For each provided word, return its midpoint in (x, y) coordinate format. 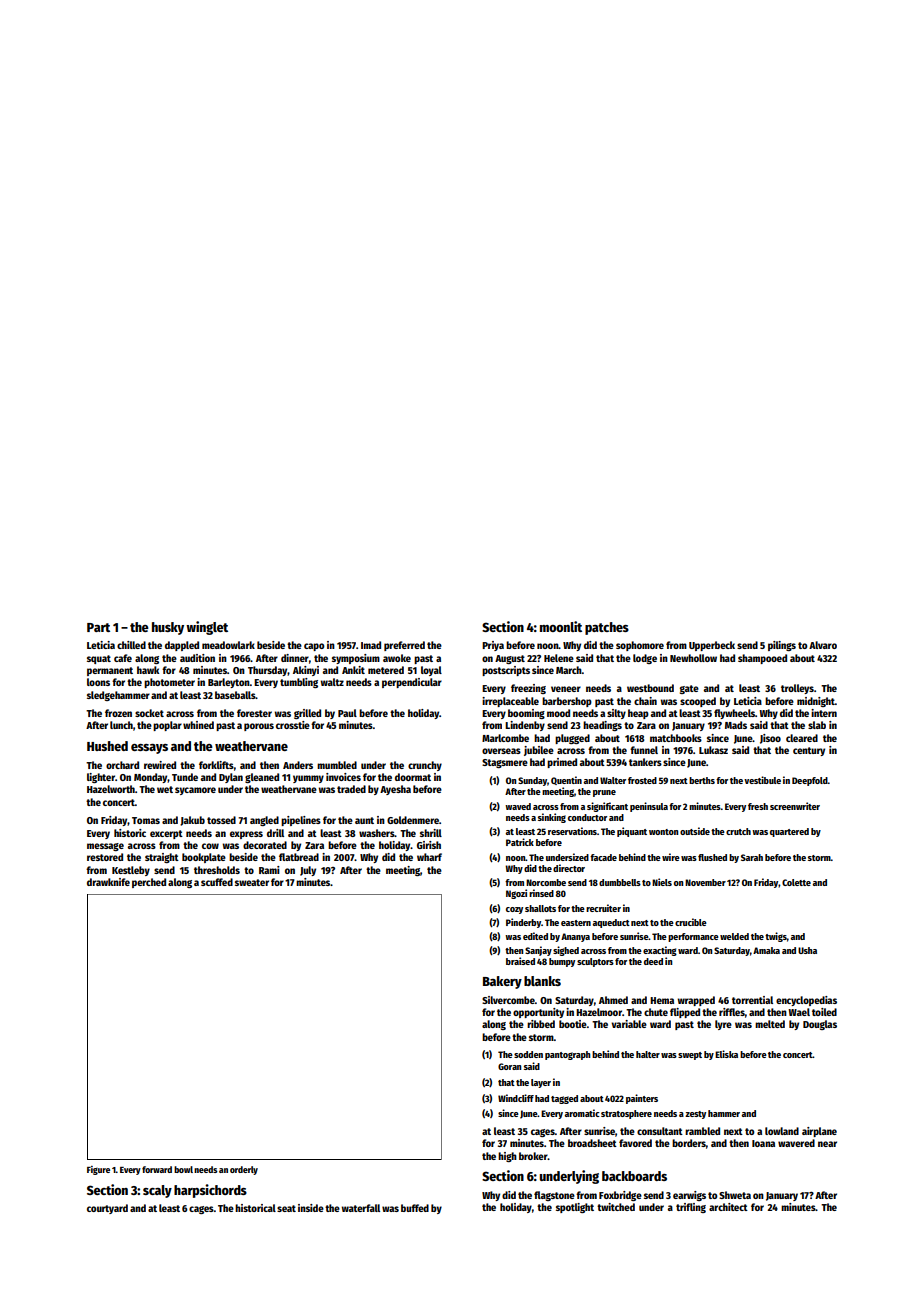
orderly (244, 1170)
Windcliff (516, 1098)
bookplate (204, 858)
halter (648, 1054)
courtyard (107, 1209)
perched (149, 883)
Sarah (752, 857)
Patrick (520, 842)
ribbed (541, 1024)
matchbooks (676, 738)
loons (98, 682)
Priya (493, 646)
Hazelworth (111, 789)
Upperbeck (712, 646)
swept (690, 1056)
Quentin (566, 780)
